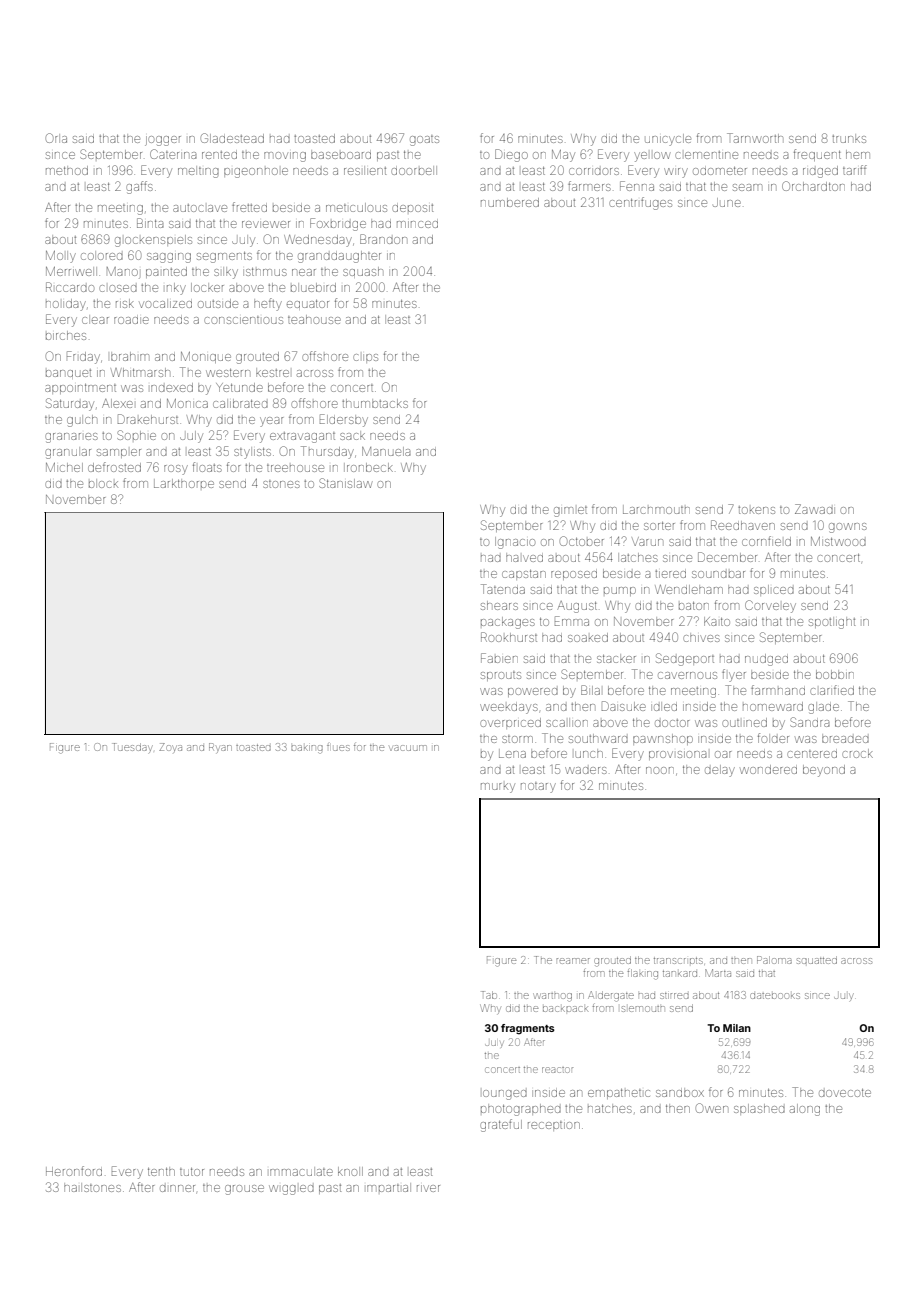  I want to click on impartial, so click(389, 1187).
